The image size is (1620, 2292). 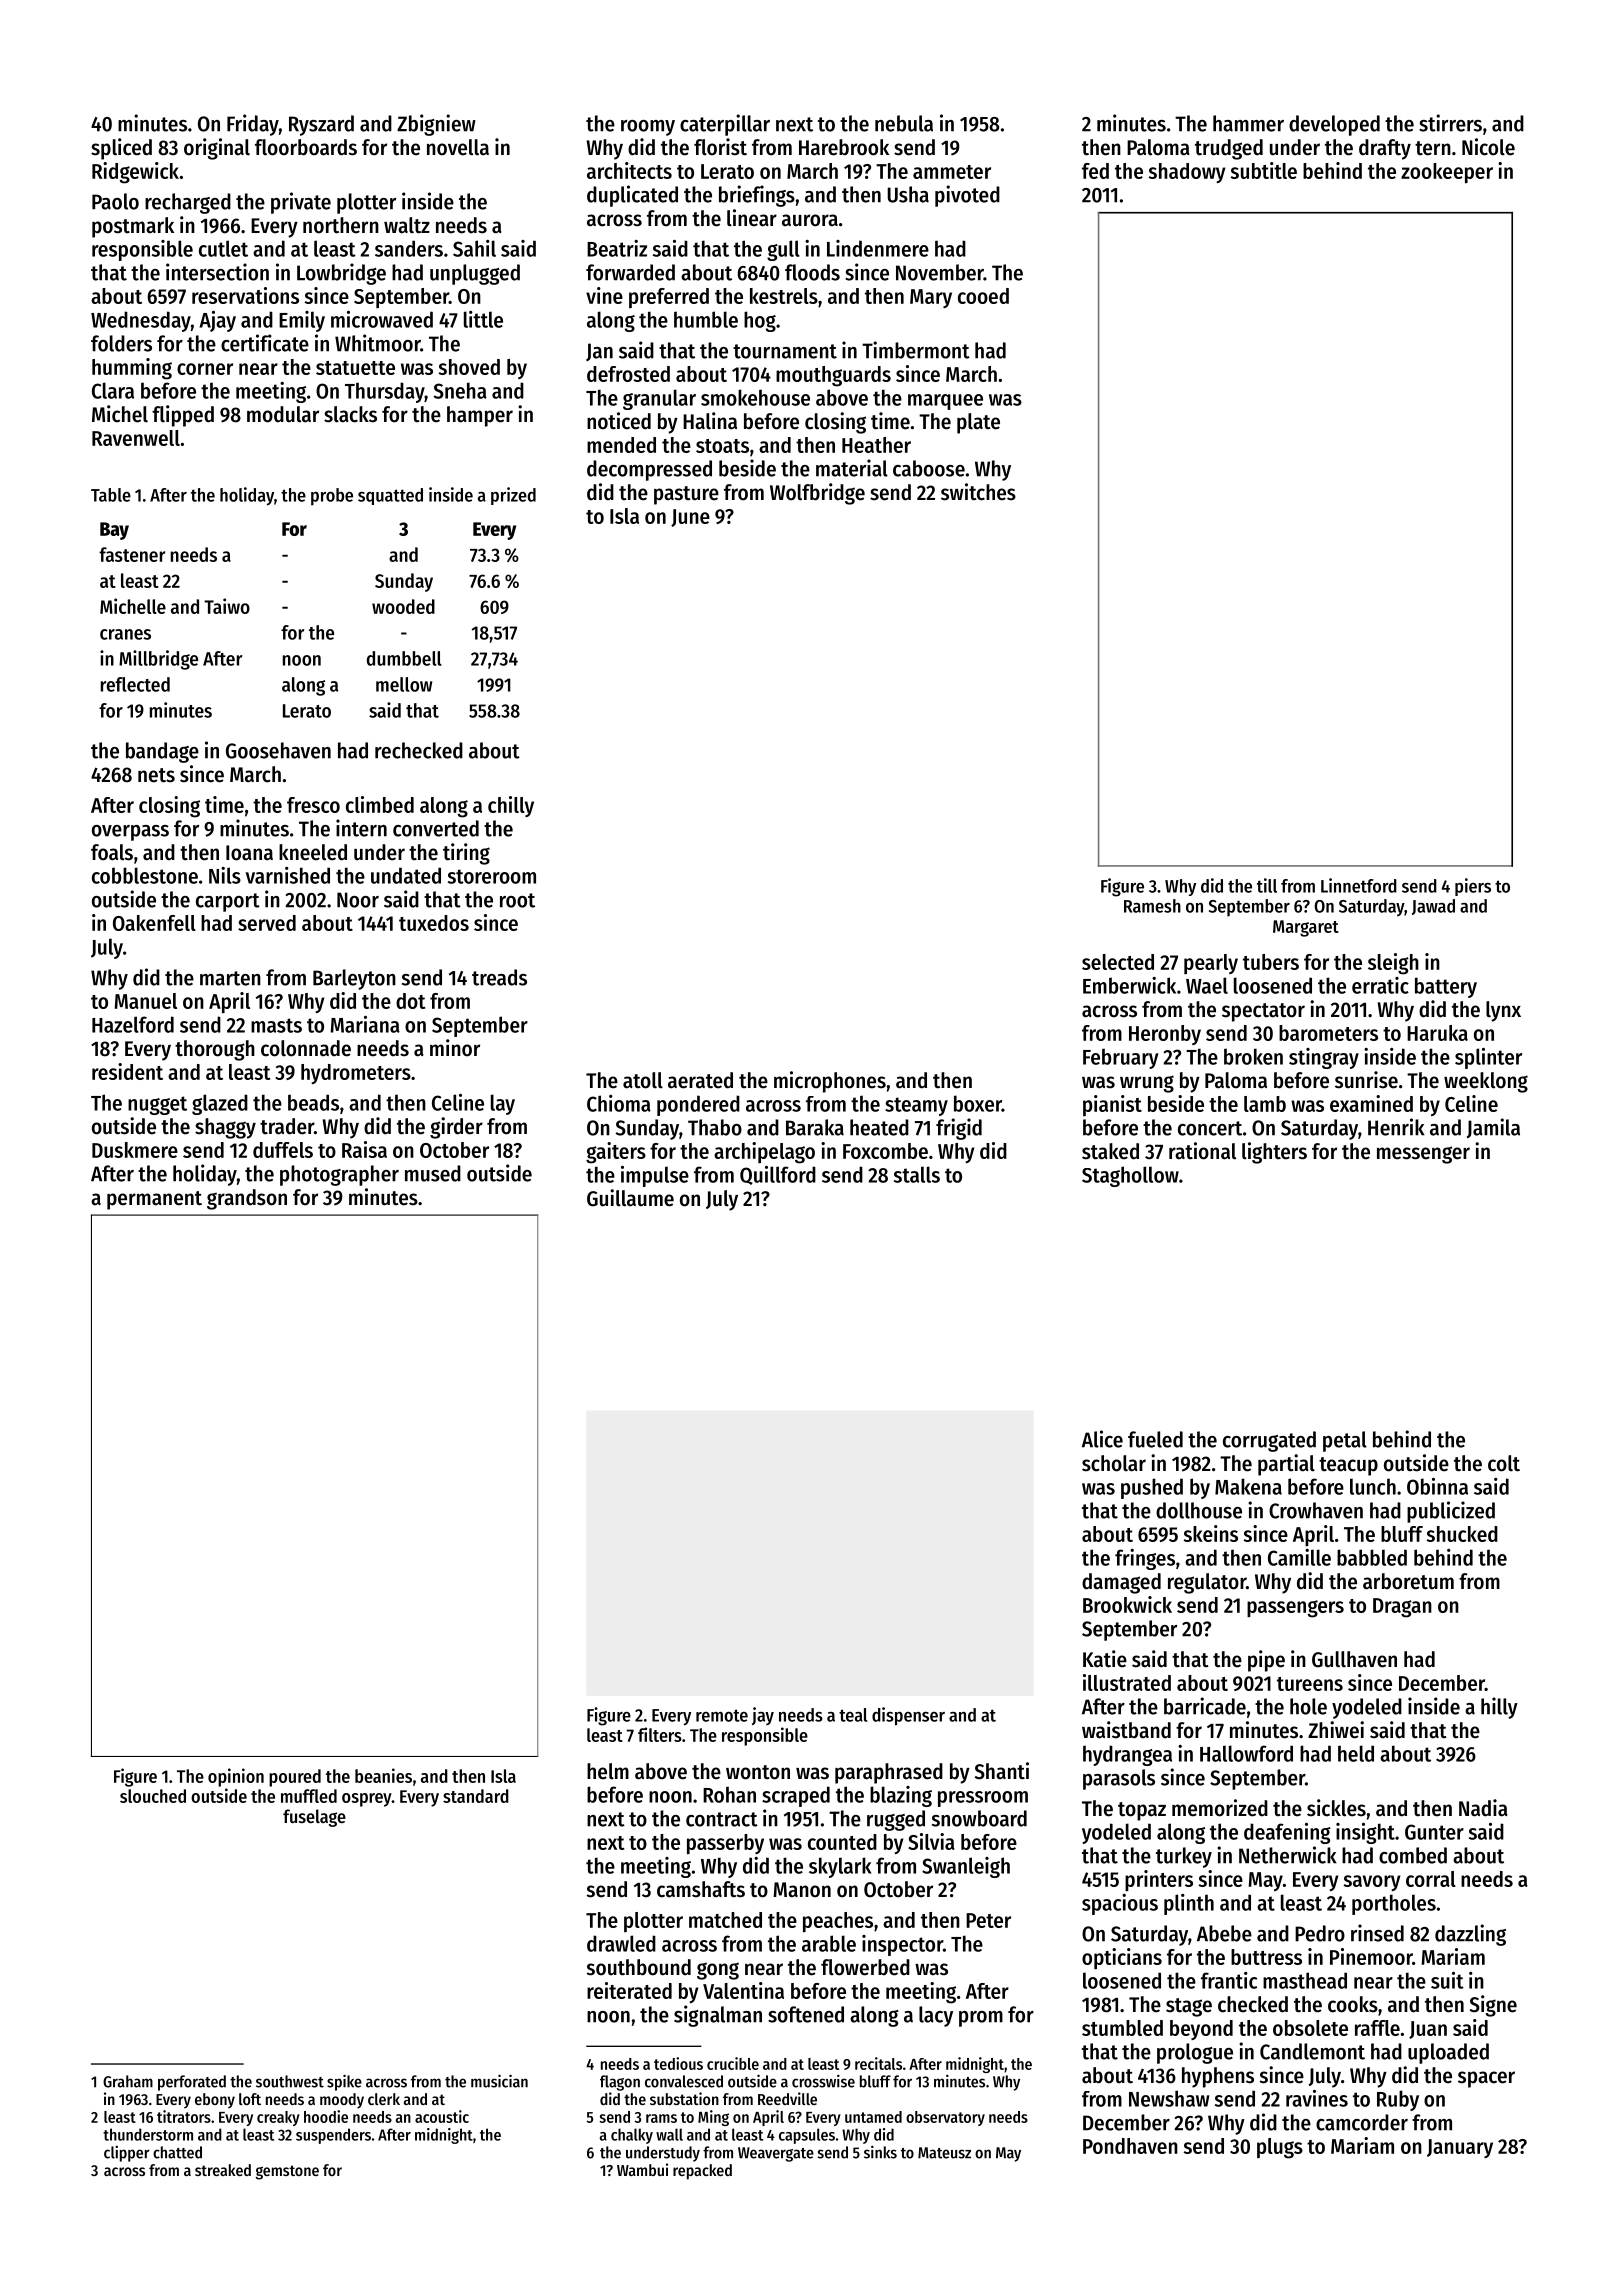 I want to click on colt, so click(x=1504, y=1463).
